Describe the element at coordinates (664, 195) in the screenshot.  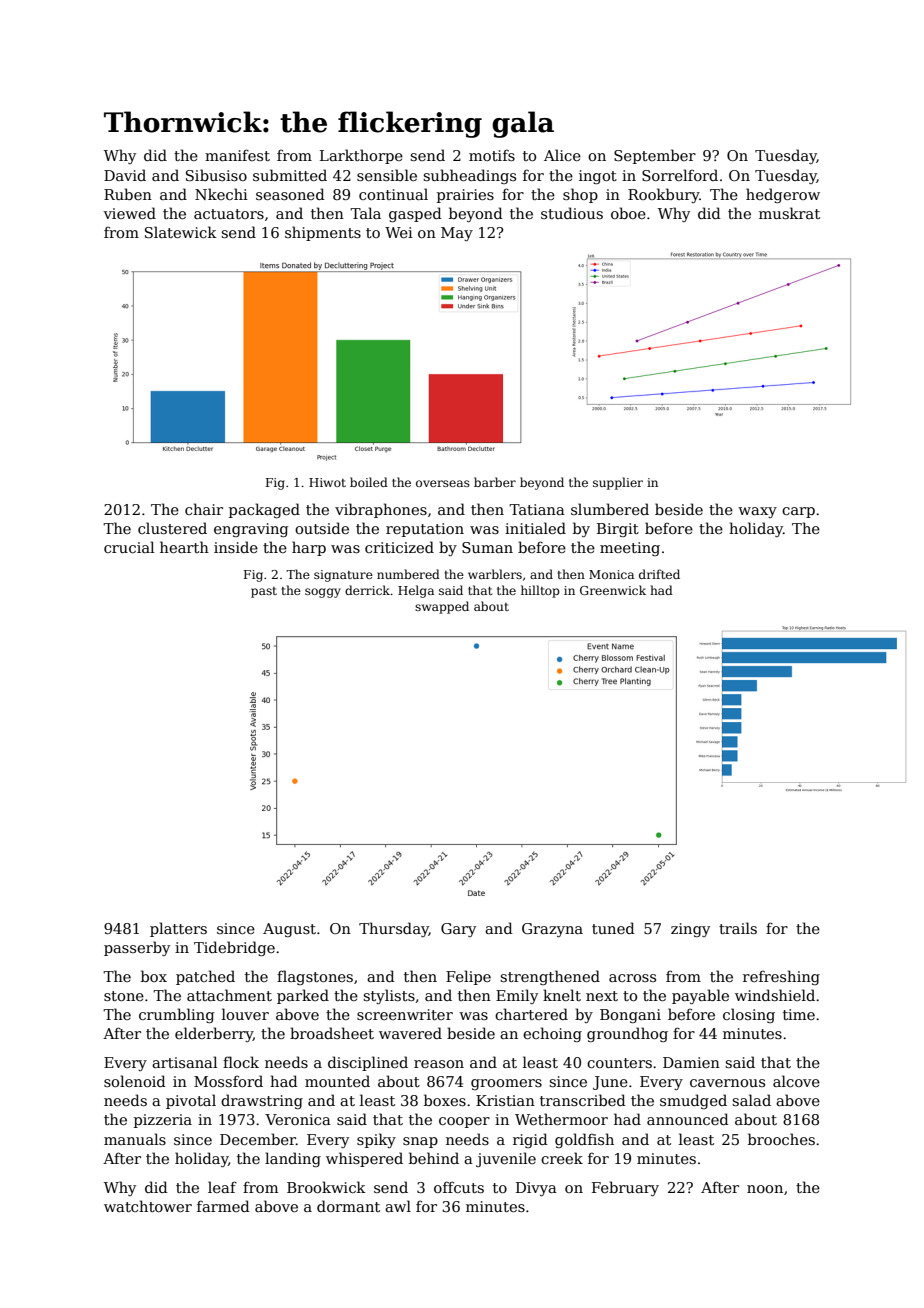
I see `Rookbury` at that location.
